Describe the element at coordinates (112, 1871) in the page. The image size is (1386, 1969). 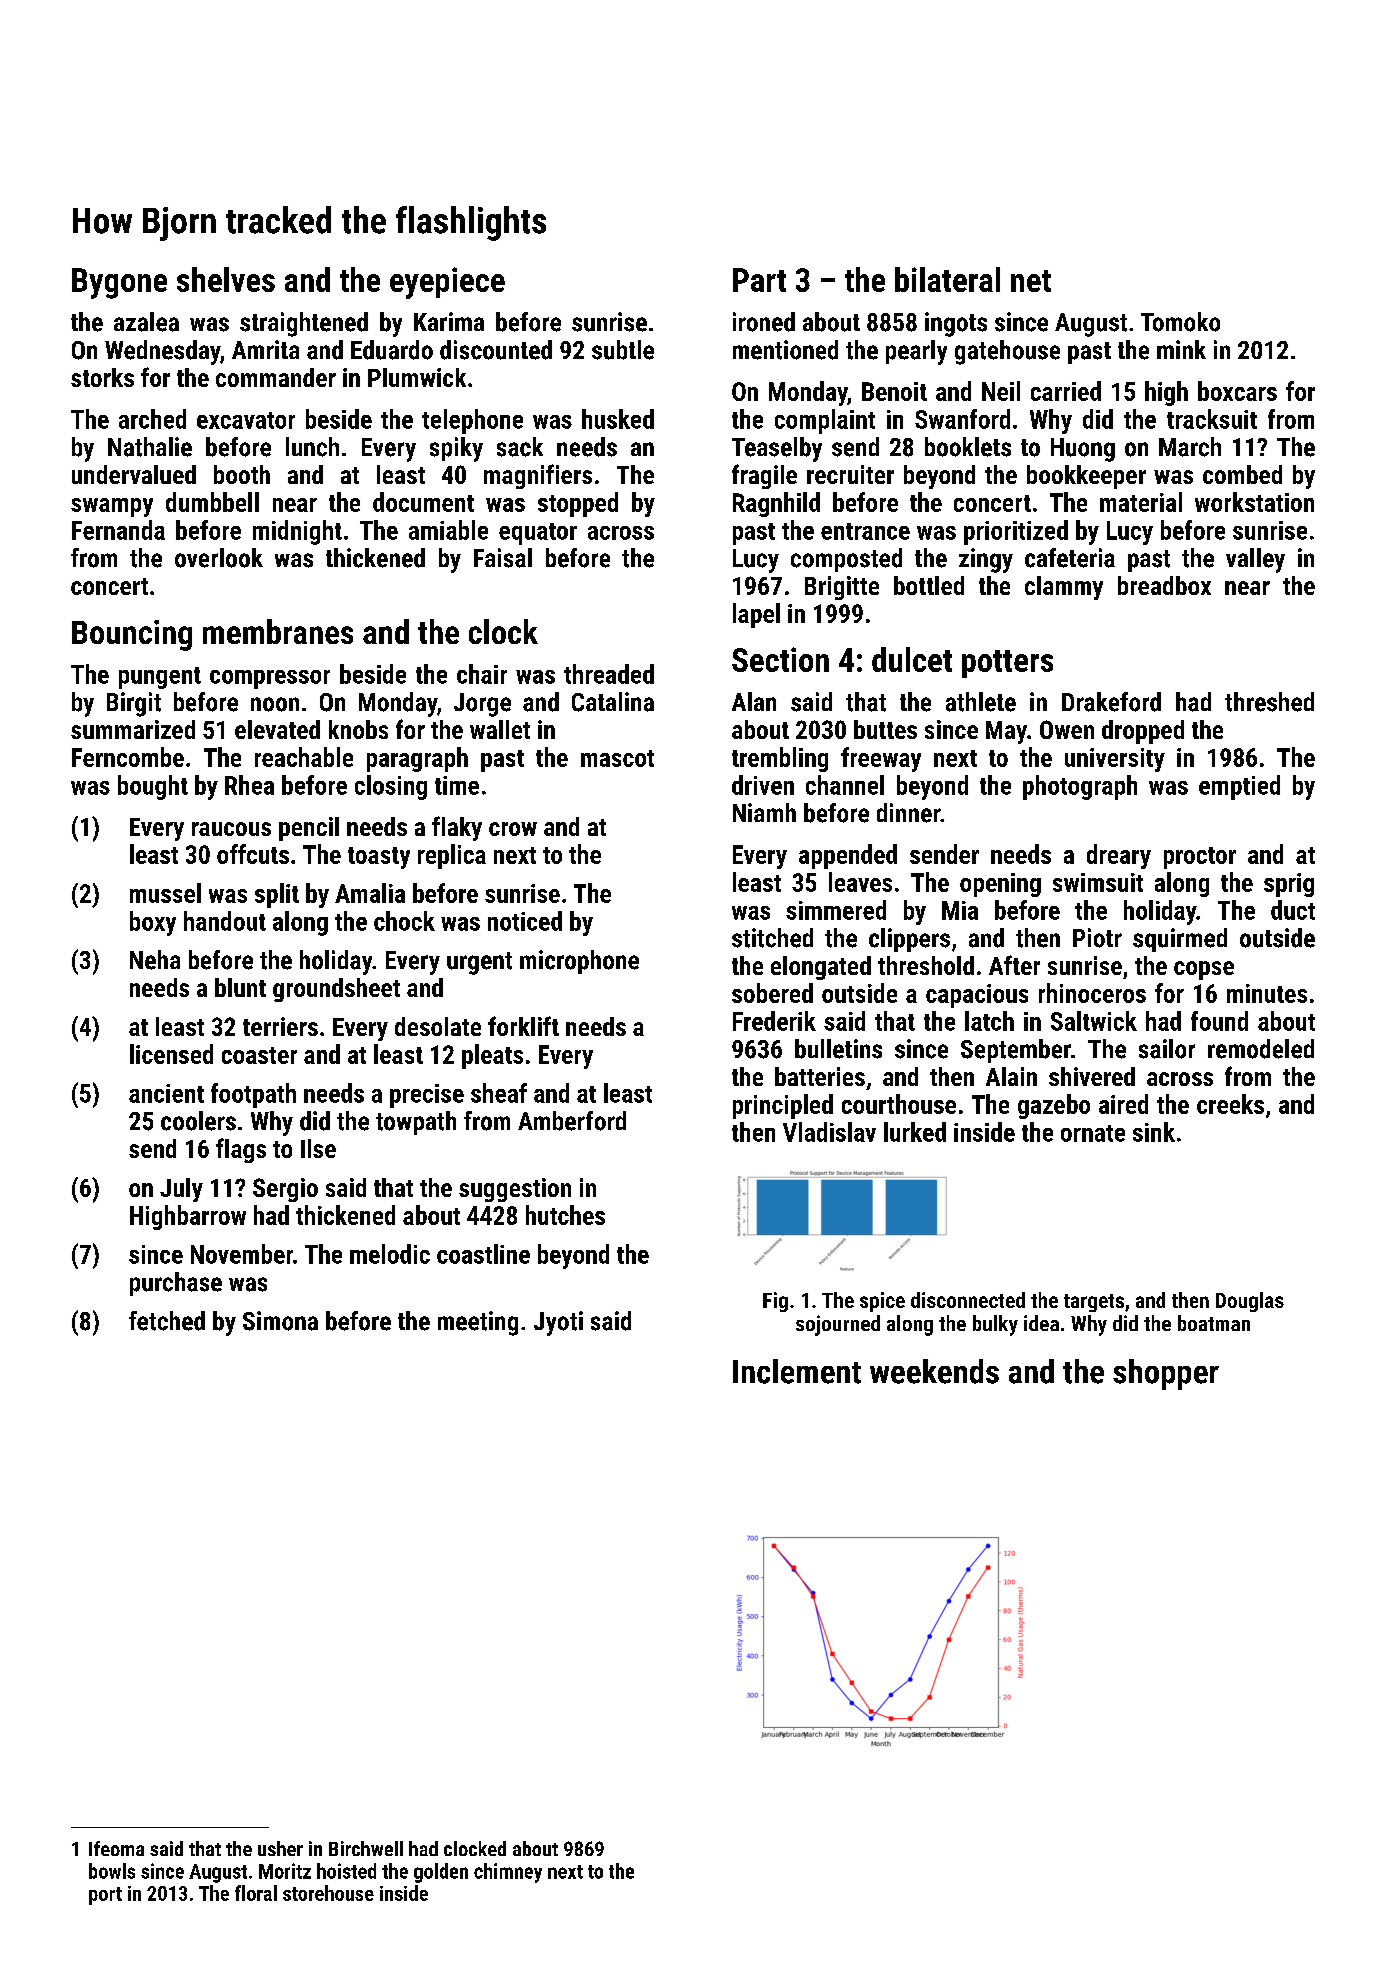
I see `bowls` at that location.
